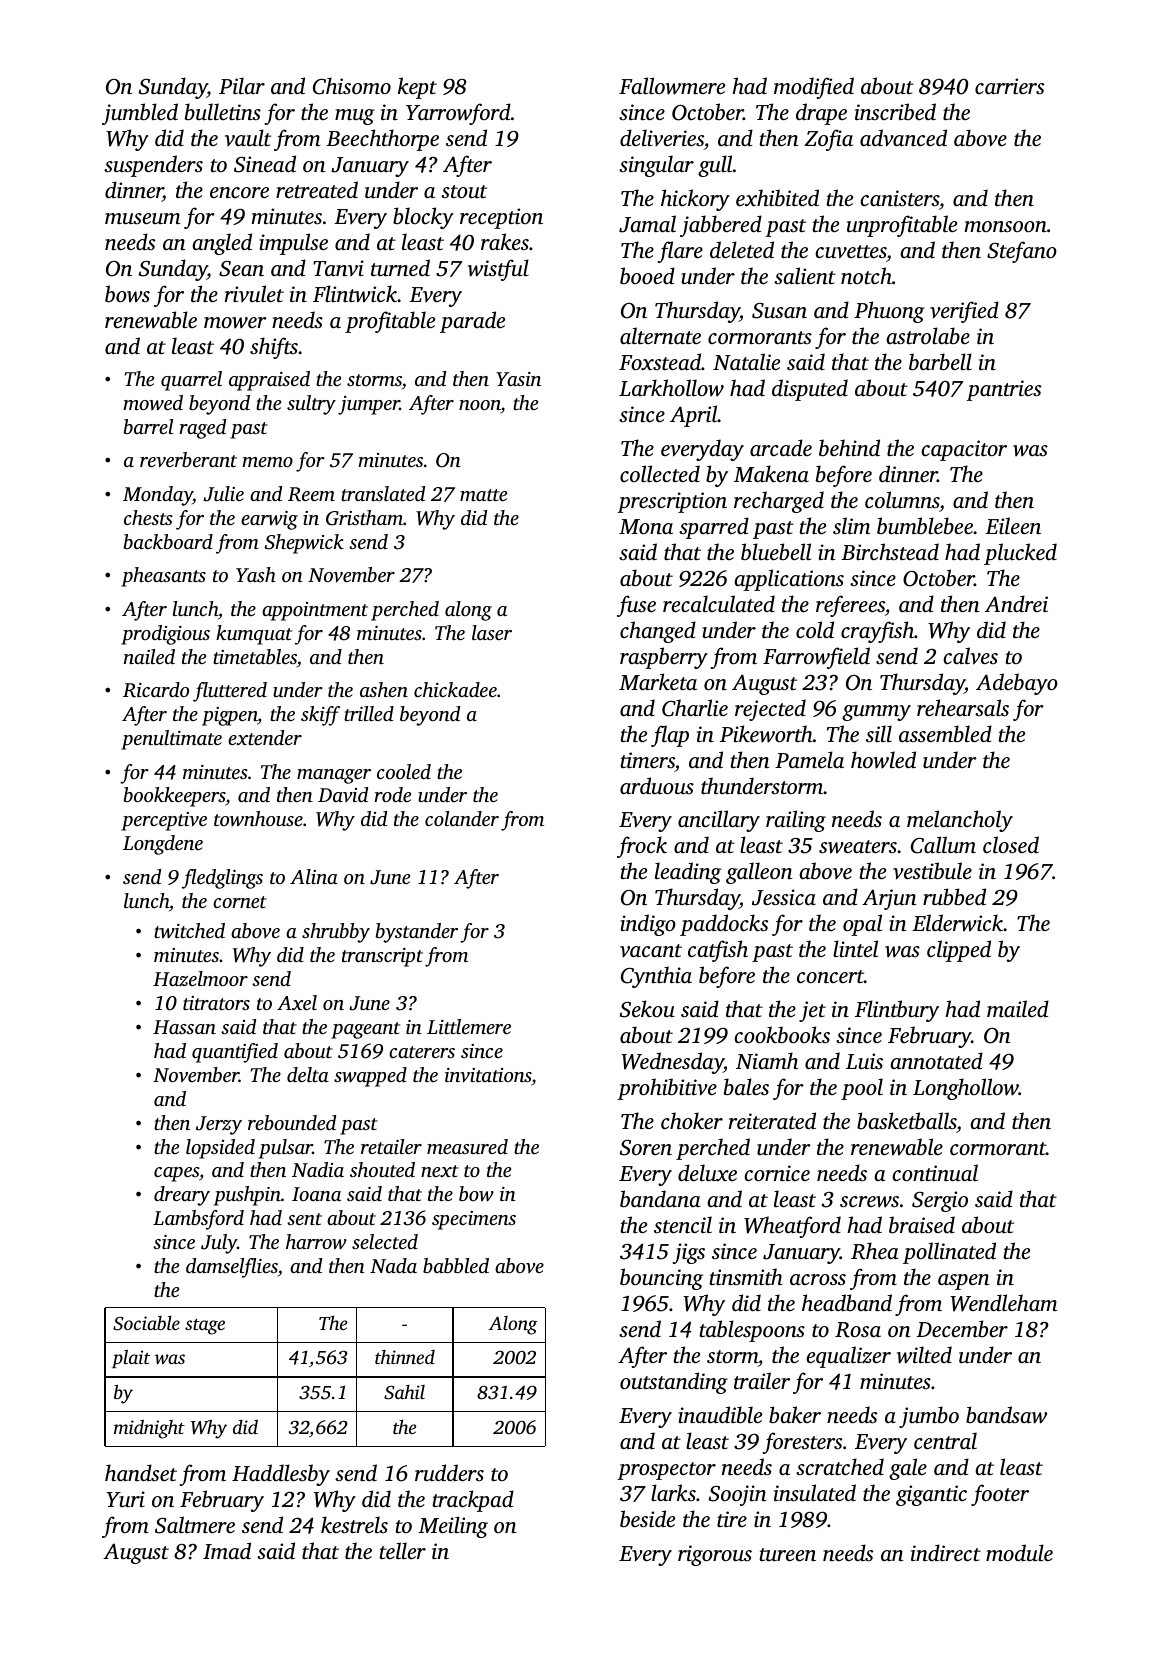 Image resolution: width=1165 pixels, height=1654 pixels. What do you see at coordinates (455, 689) in the document?
I see `chickadee` at bounding box center [455, 689].
